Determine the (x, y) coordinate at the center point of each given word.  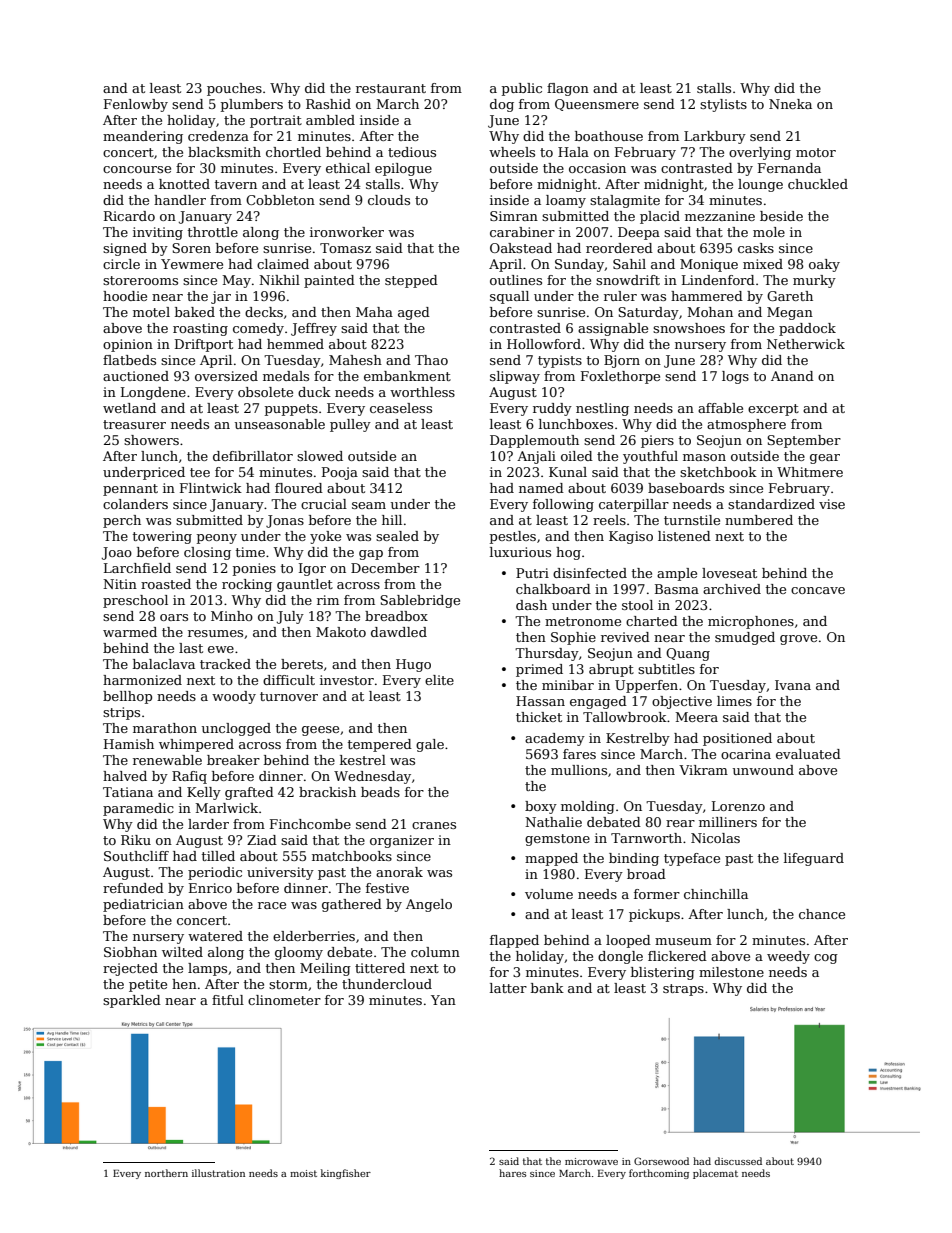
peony (217, 539)
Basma (677, 589)
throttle (213, 232)
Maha (374, 312)
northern (166, 1173)
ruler (620, 296)
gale (430, 745)
